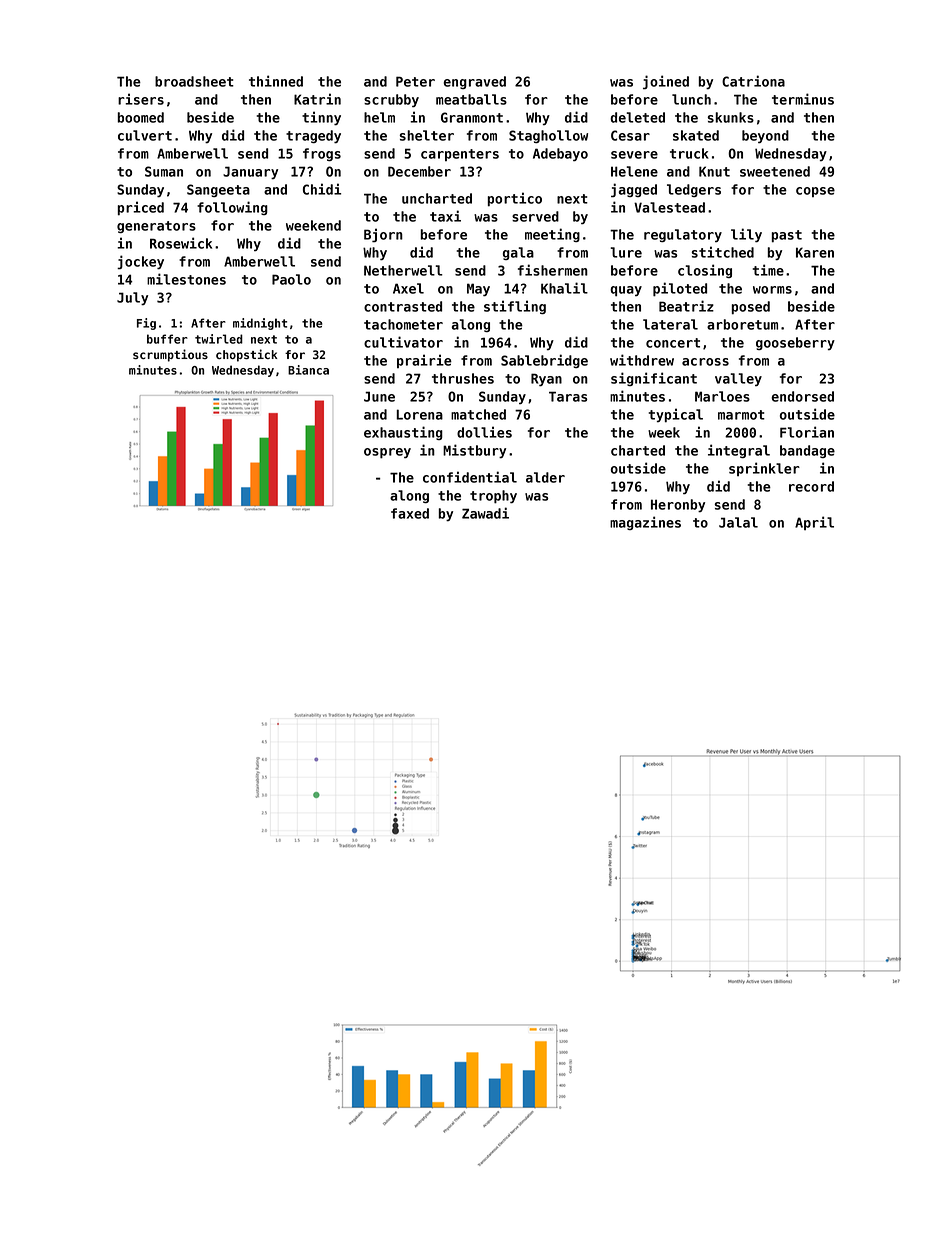  I want to click on Zawadi, so click(485, 513).
